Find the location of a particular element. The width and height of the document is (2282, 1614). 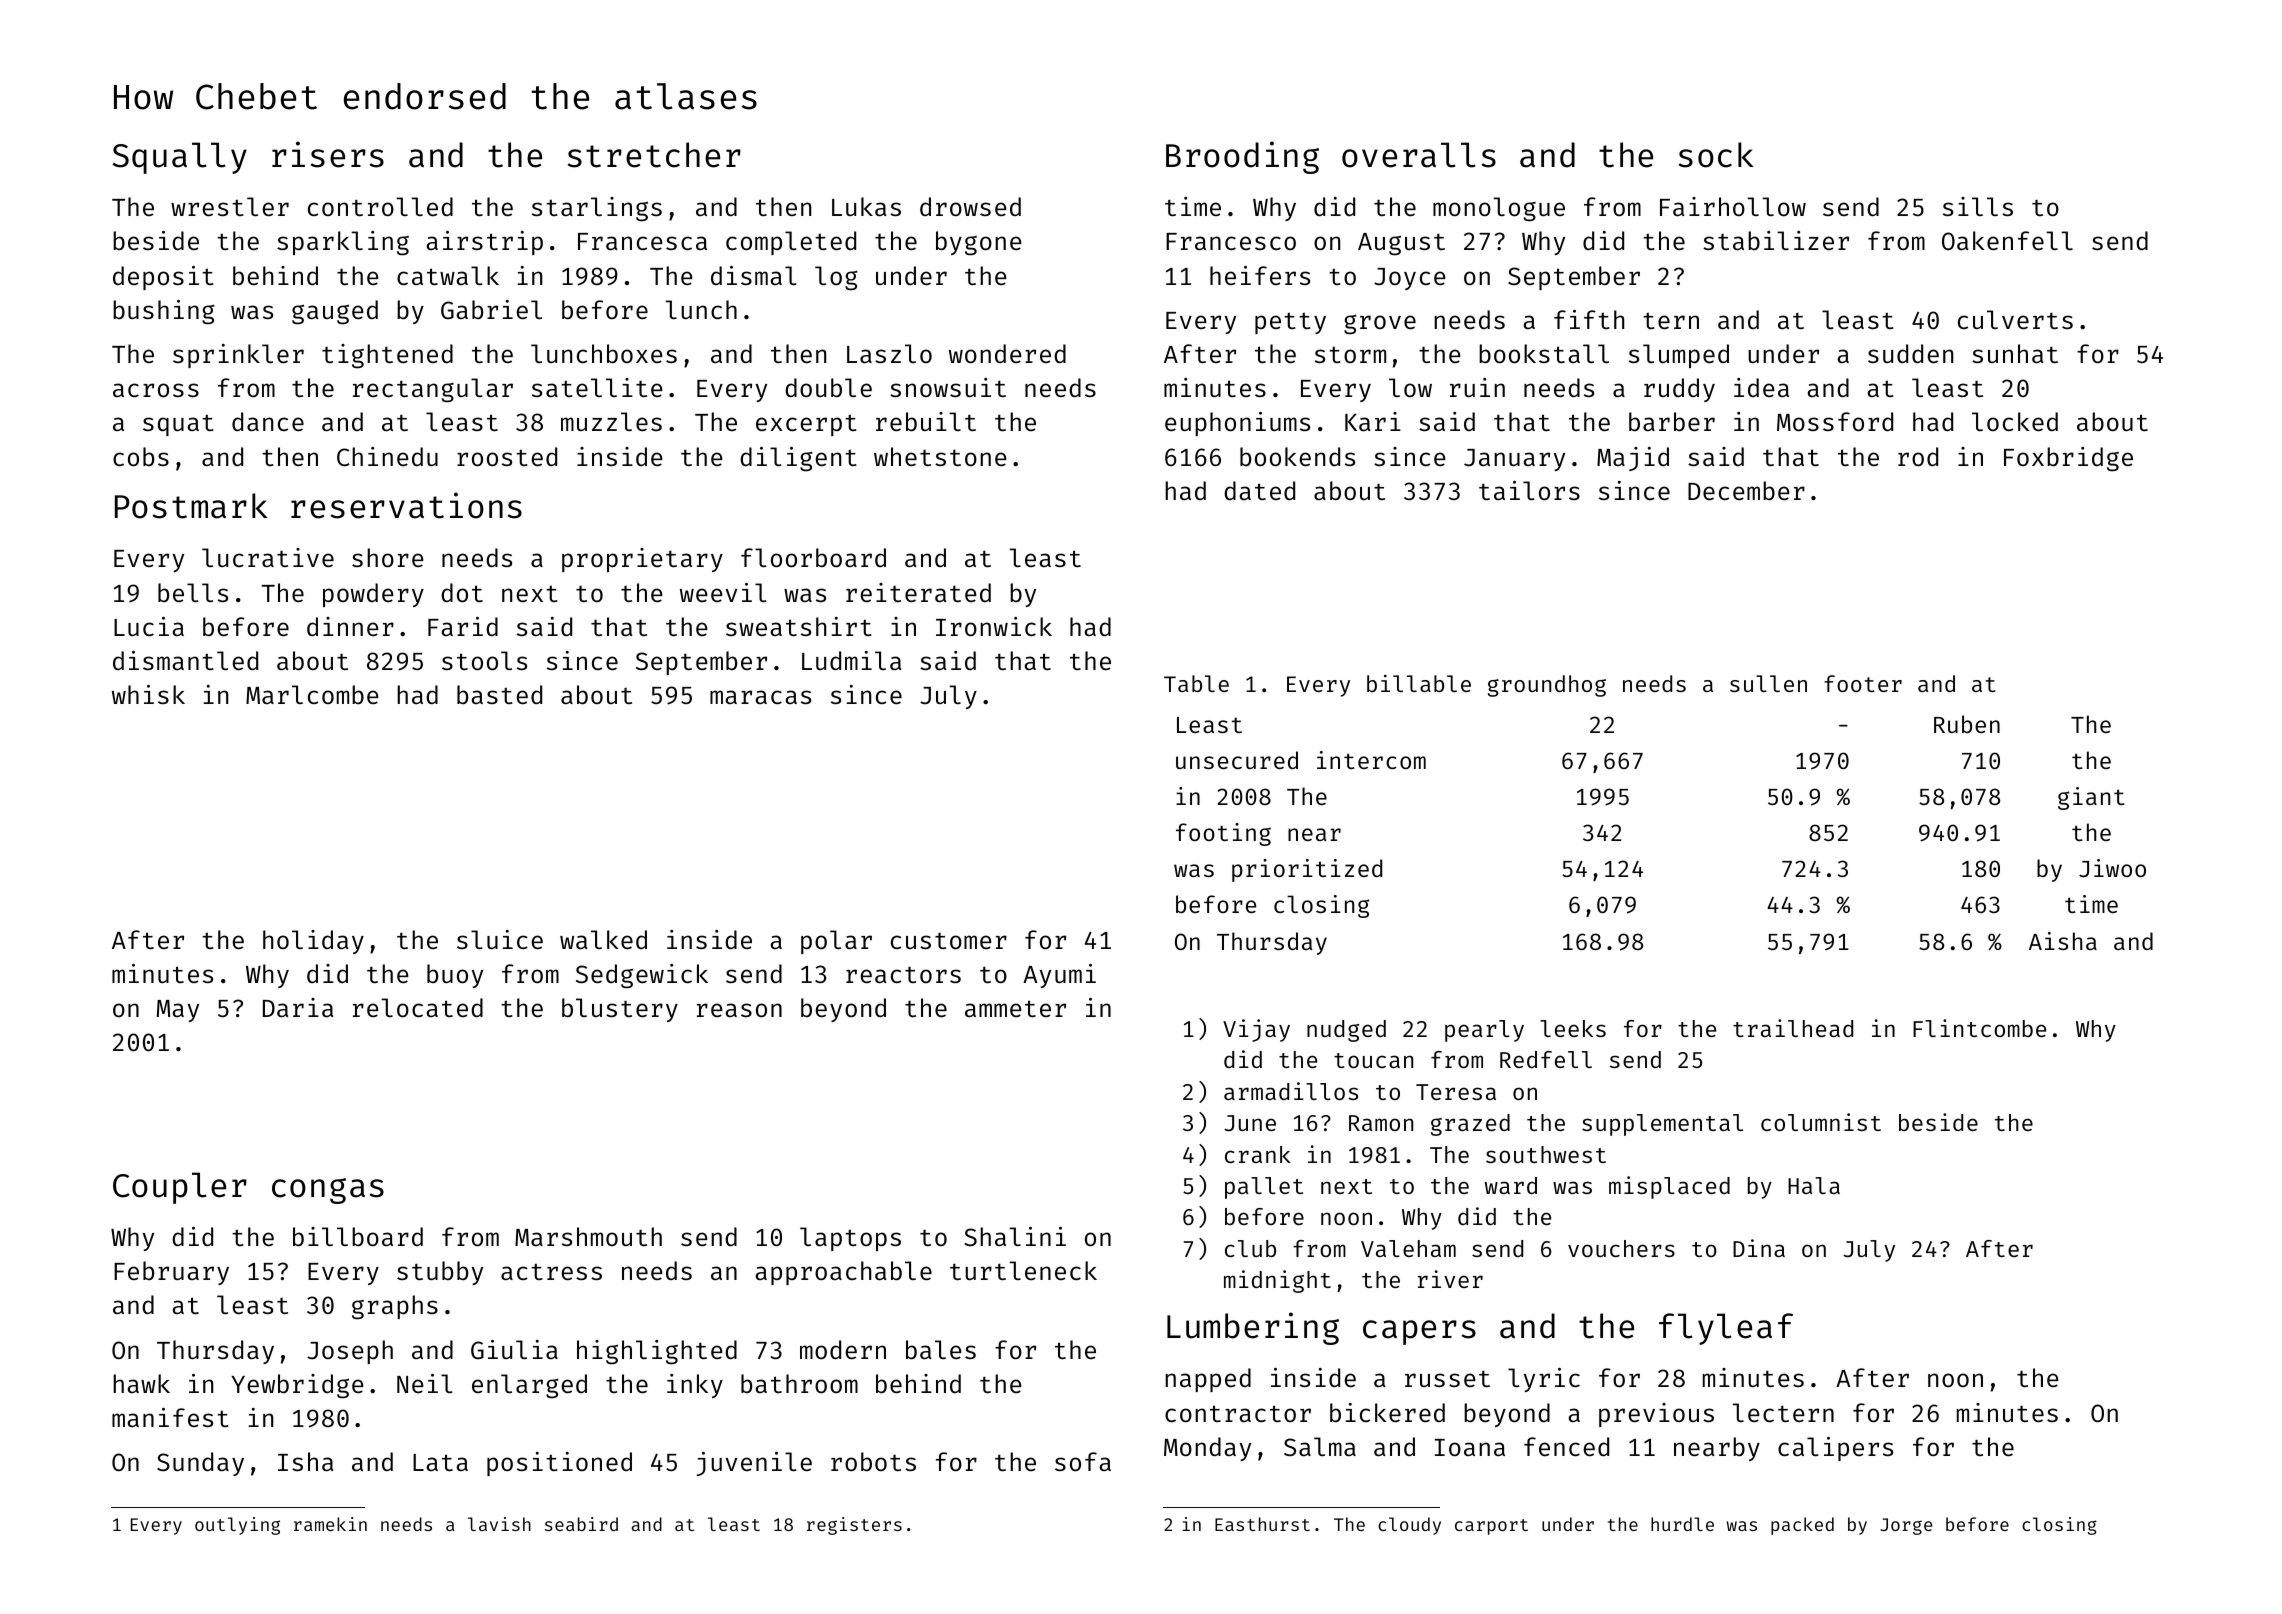

supplemental is located at coordinates (1662, 1125).
